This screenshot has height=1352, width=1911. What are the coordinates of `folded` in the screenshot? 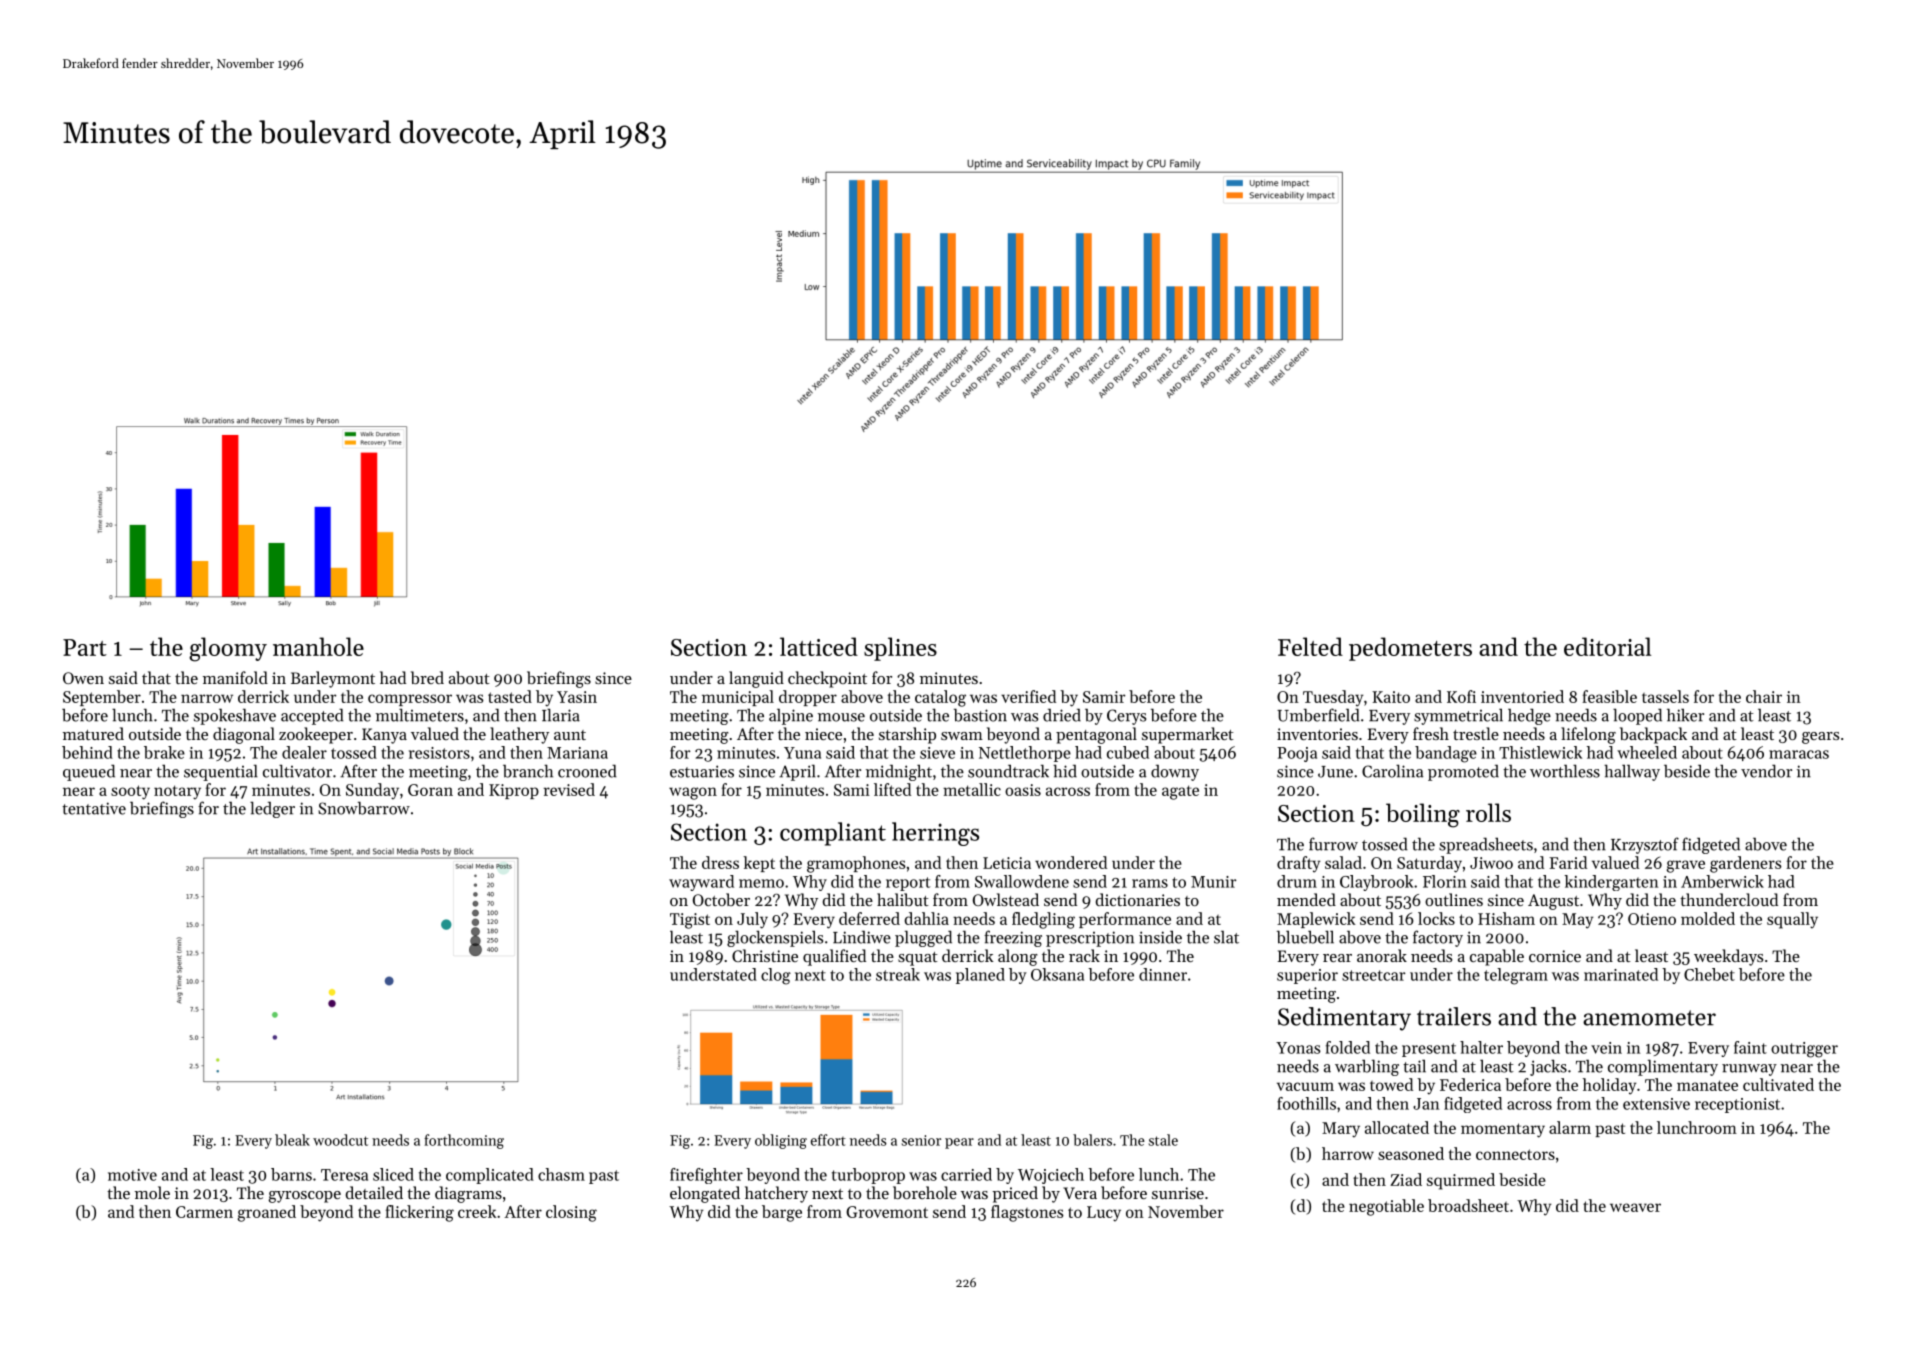 It's located at (1348, 1047).
